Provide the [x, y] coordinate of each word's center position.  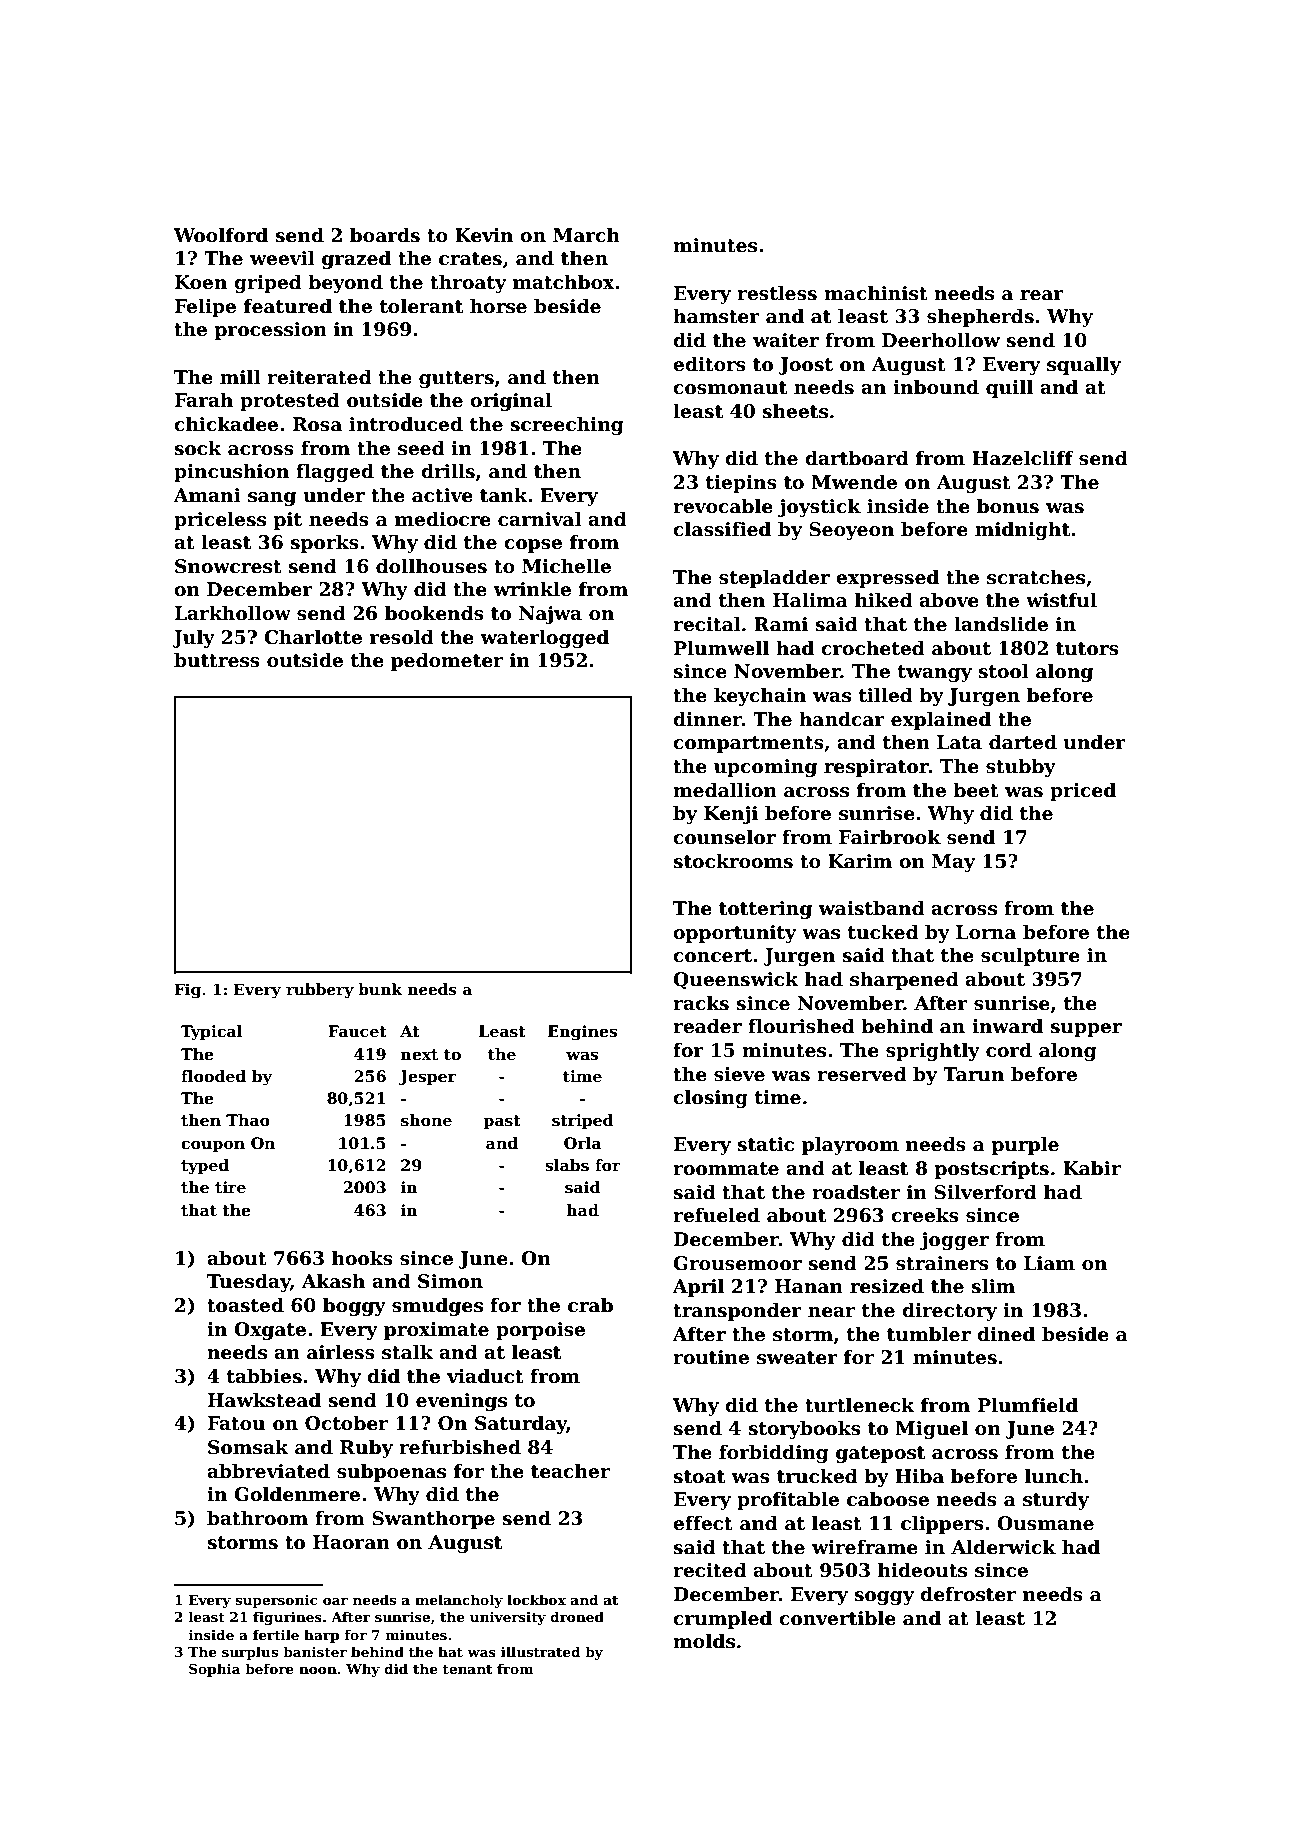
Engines [582, 1033]
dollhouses [431, 566]
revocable [723, 506]
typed [205, 1167]
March [586, 235]
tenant [467, 1669]
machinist [876, 293]
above [949, 600]
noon [318, 1670]
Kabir [1092, 1168]
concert [712, 956]
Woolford [221, 235]
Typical [212, 1033]
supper [1086, 1030]
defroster [968, 1594]
